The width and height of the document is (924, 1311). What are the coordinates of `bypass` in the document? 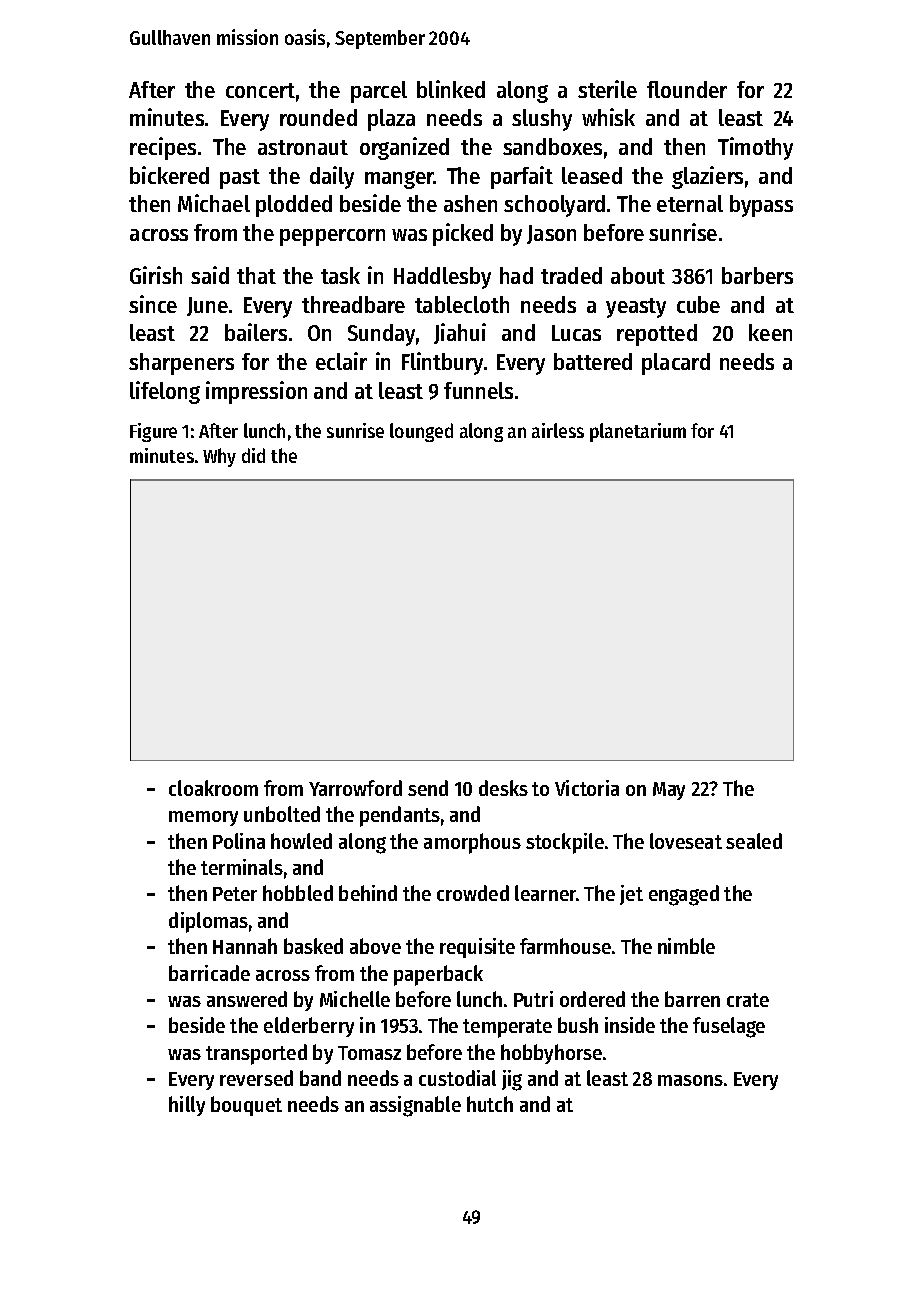 It's located at (761, 206).
